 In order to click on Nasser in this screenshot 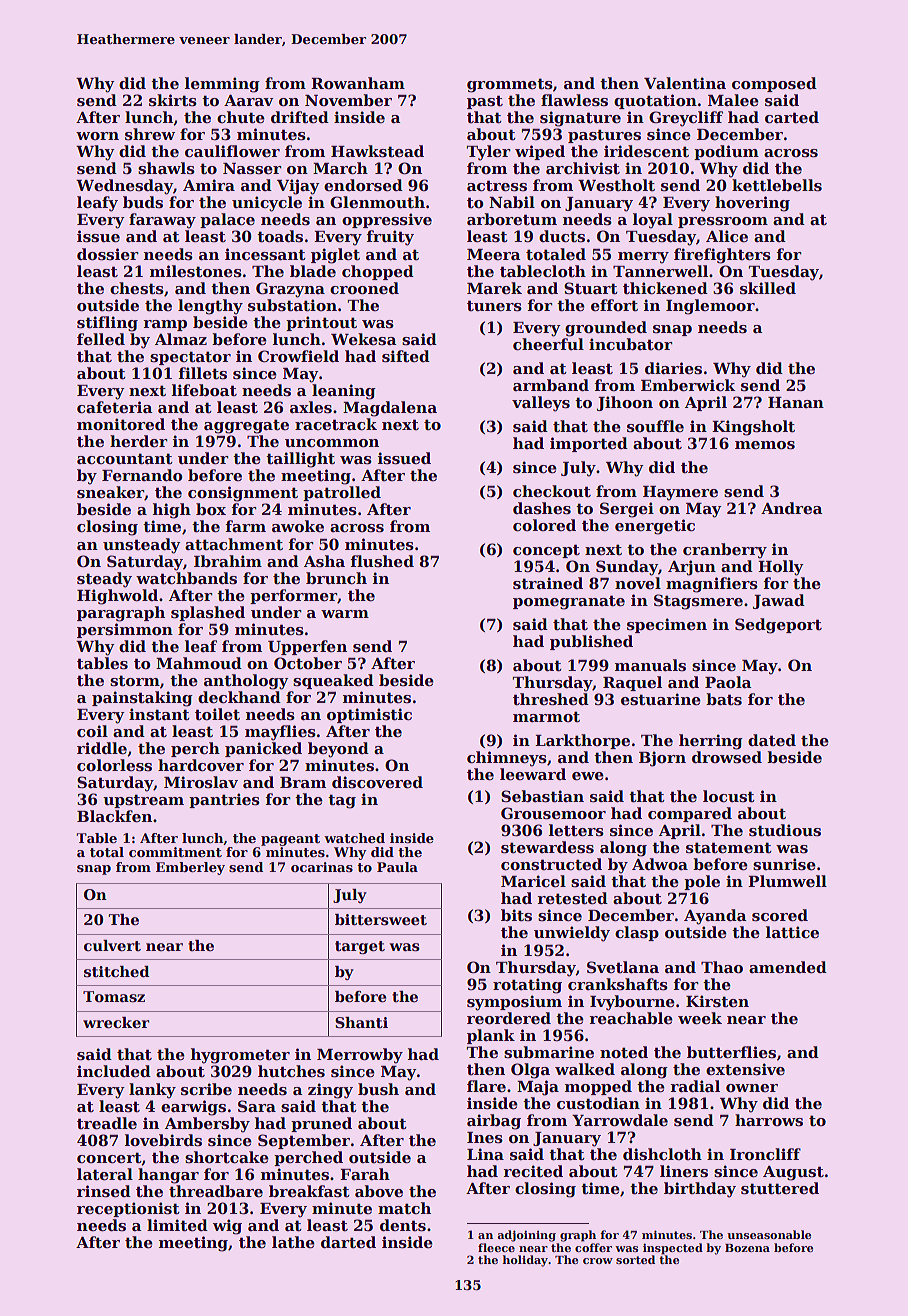, I will do `click(252, 169)`.
